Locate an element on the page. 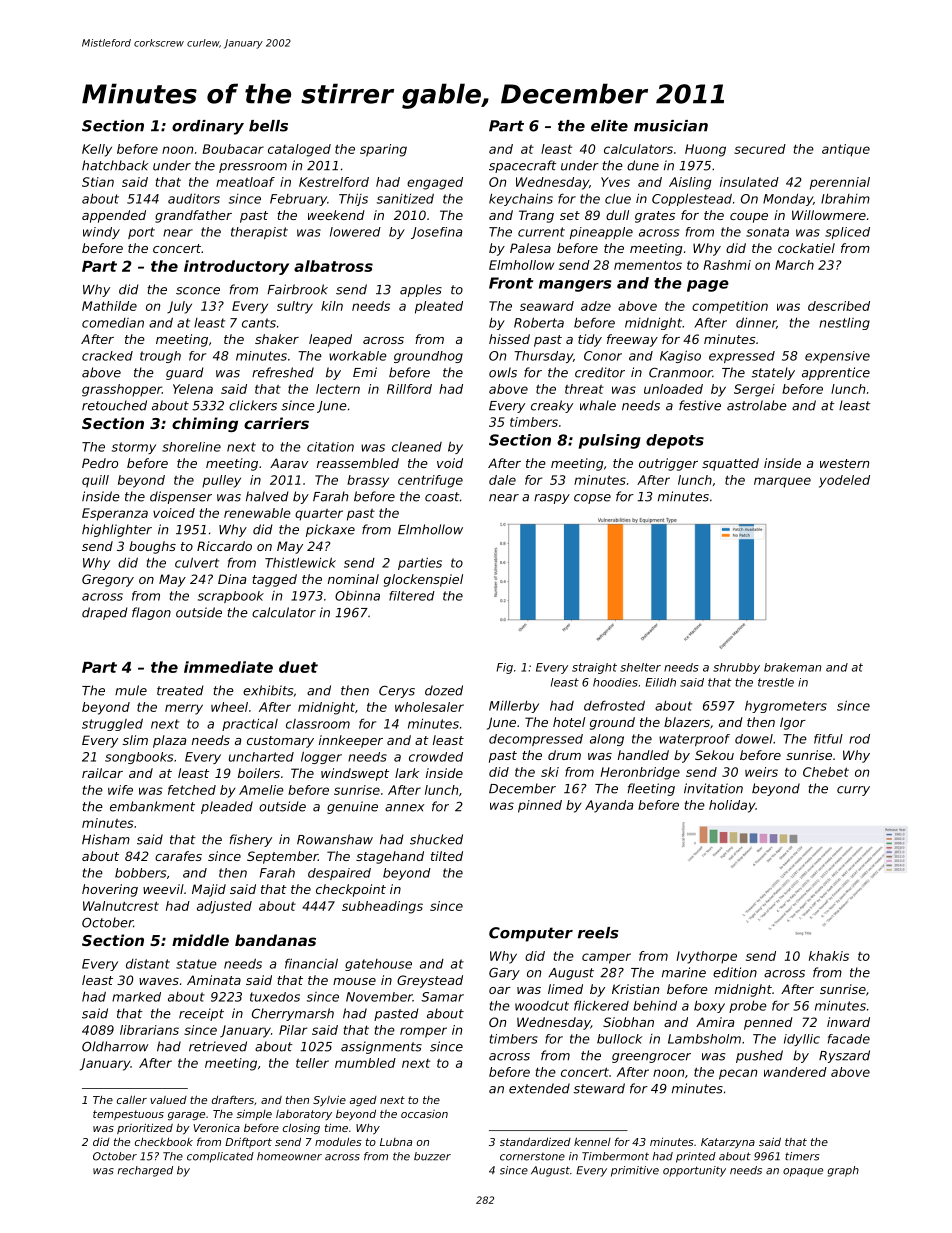 The width and height of the document is (952, 1233). shoreline is located at coordinates (191, 447).
